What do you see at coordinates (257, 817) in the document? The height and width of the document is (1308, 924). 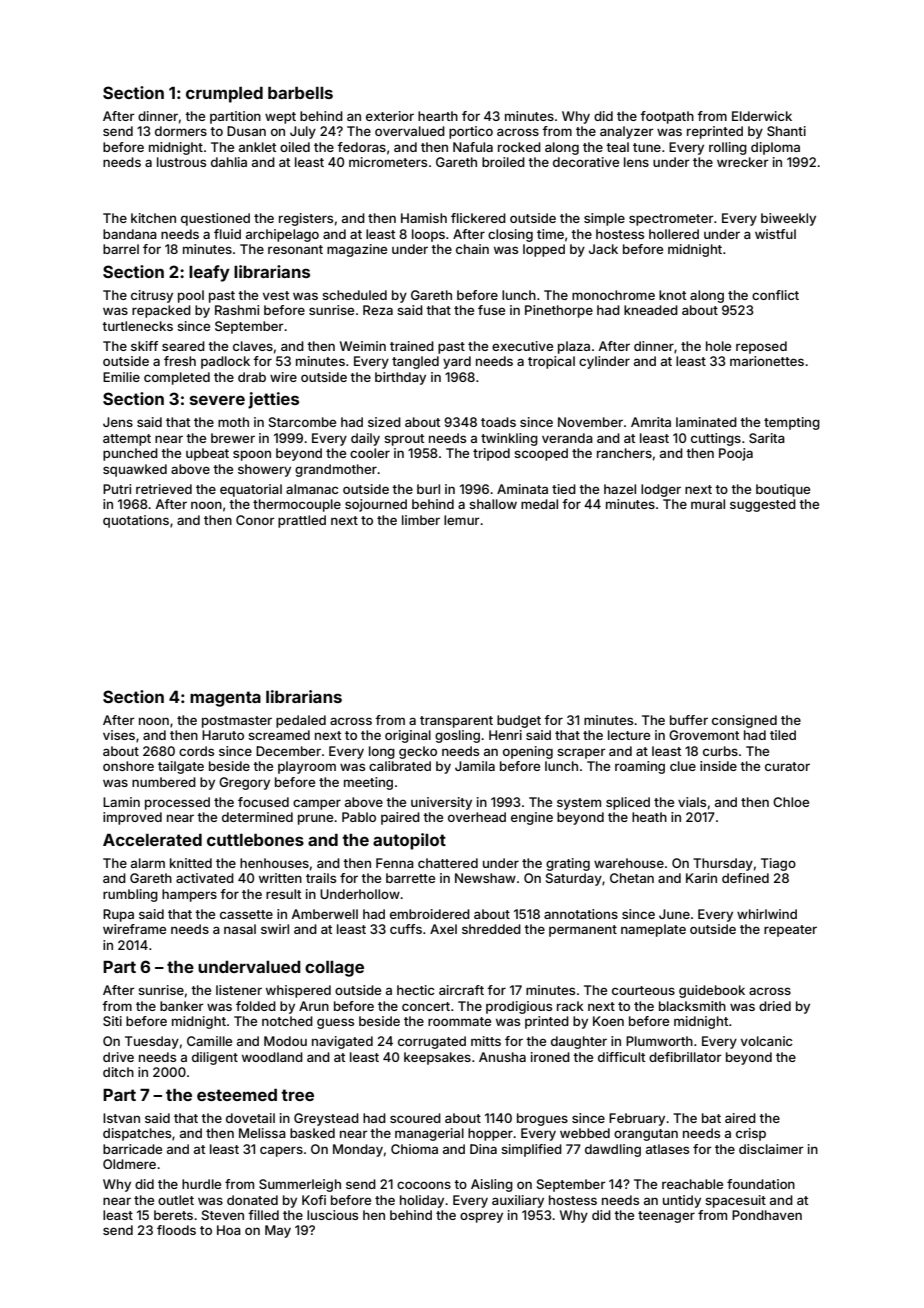 I see `determined` at bounding box center [257, 817].
